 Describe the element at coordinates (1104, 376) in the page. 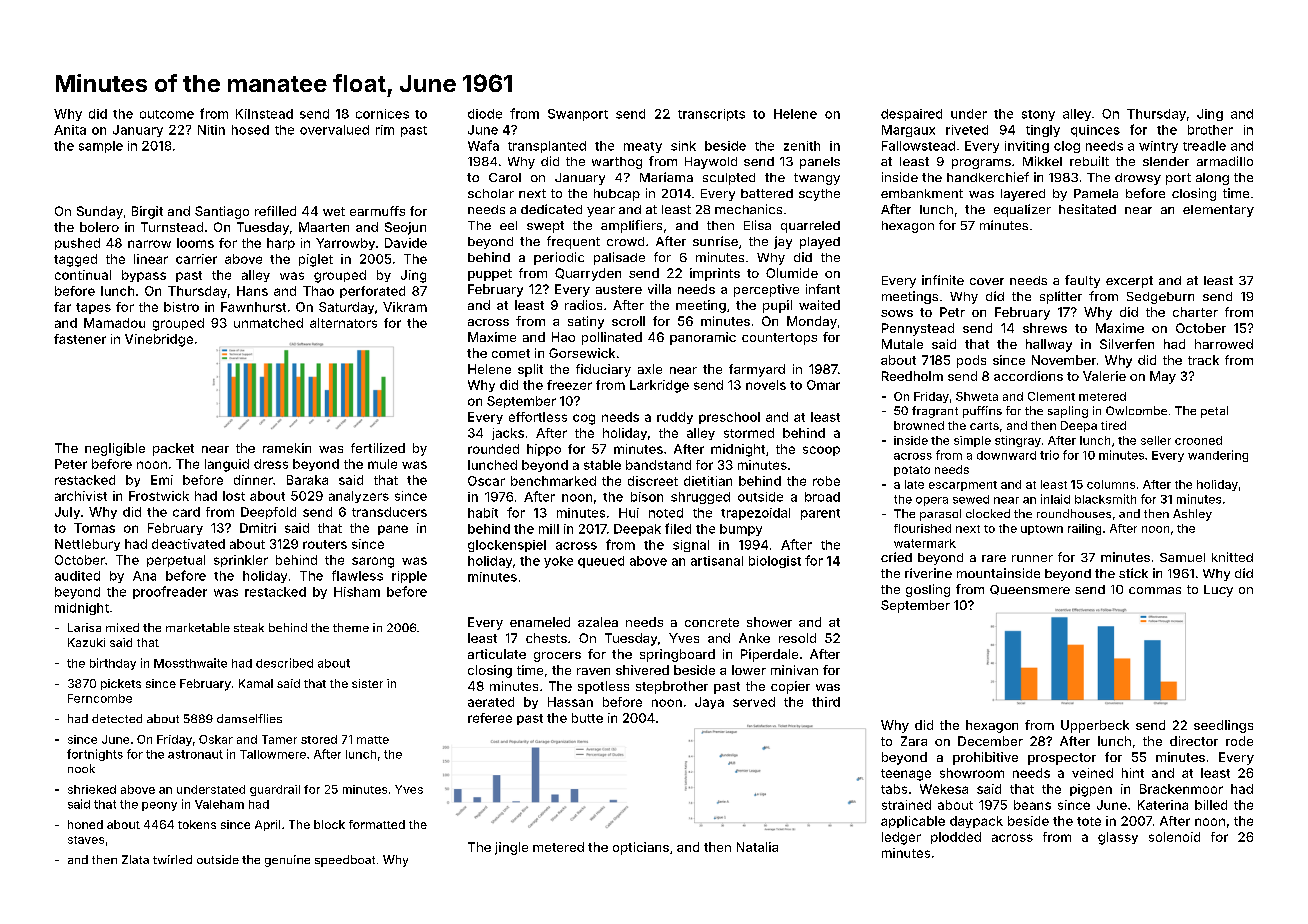

I see `Valerie` at that location.
